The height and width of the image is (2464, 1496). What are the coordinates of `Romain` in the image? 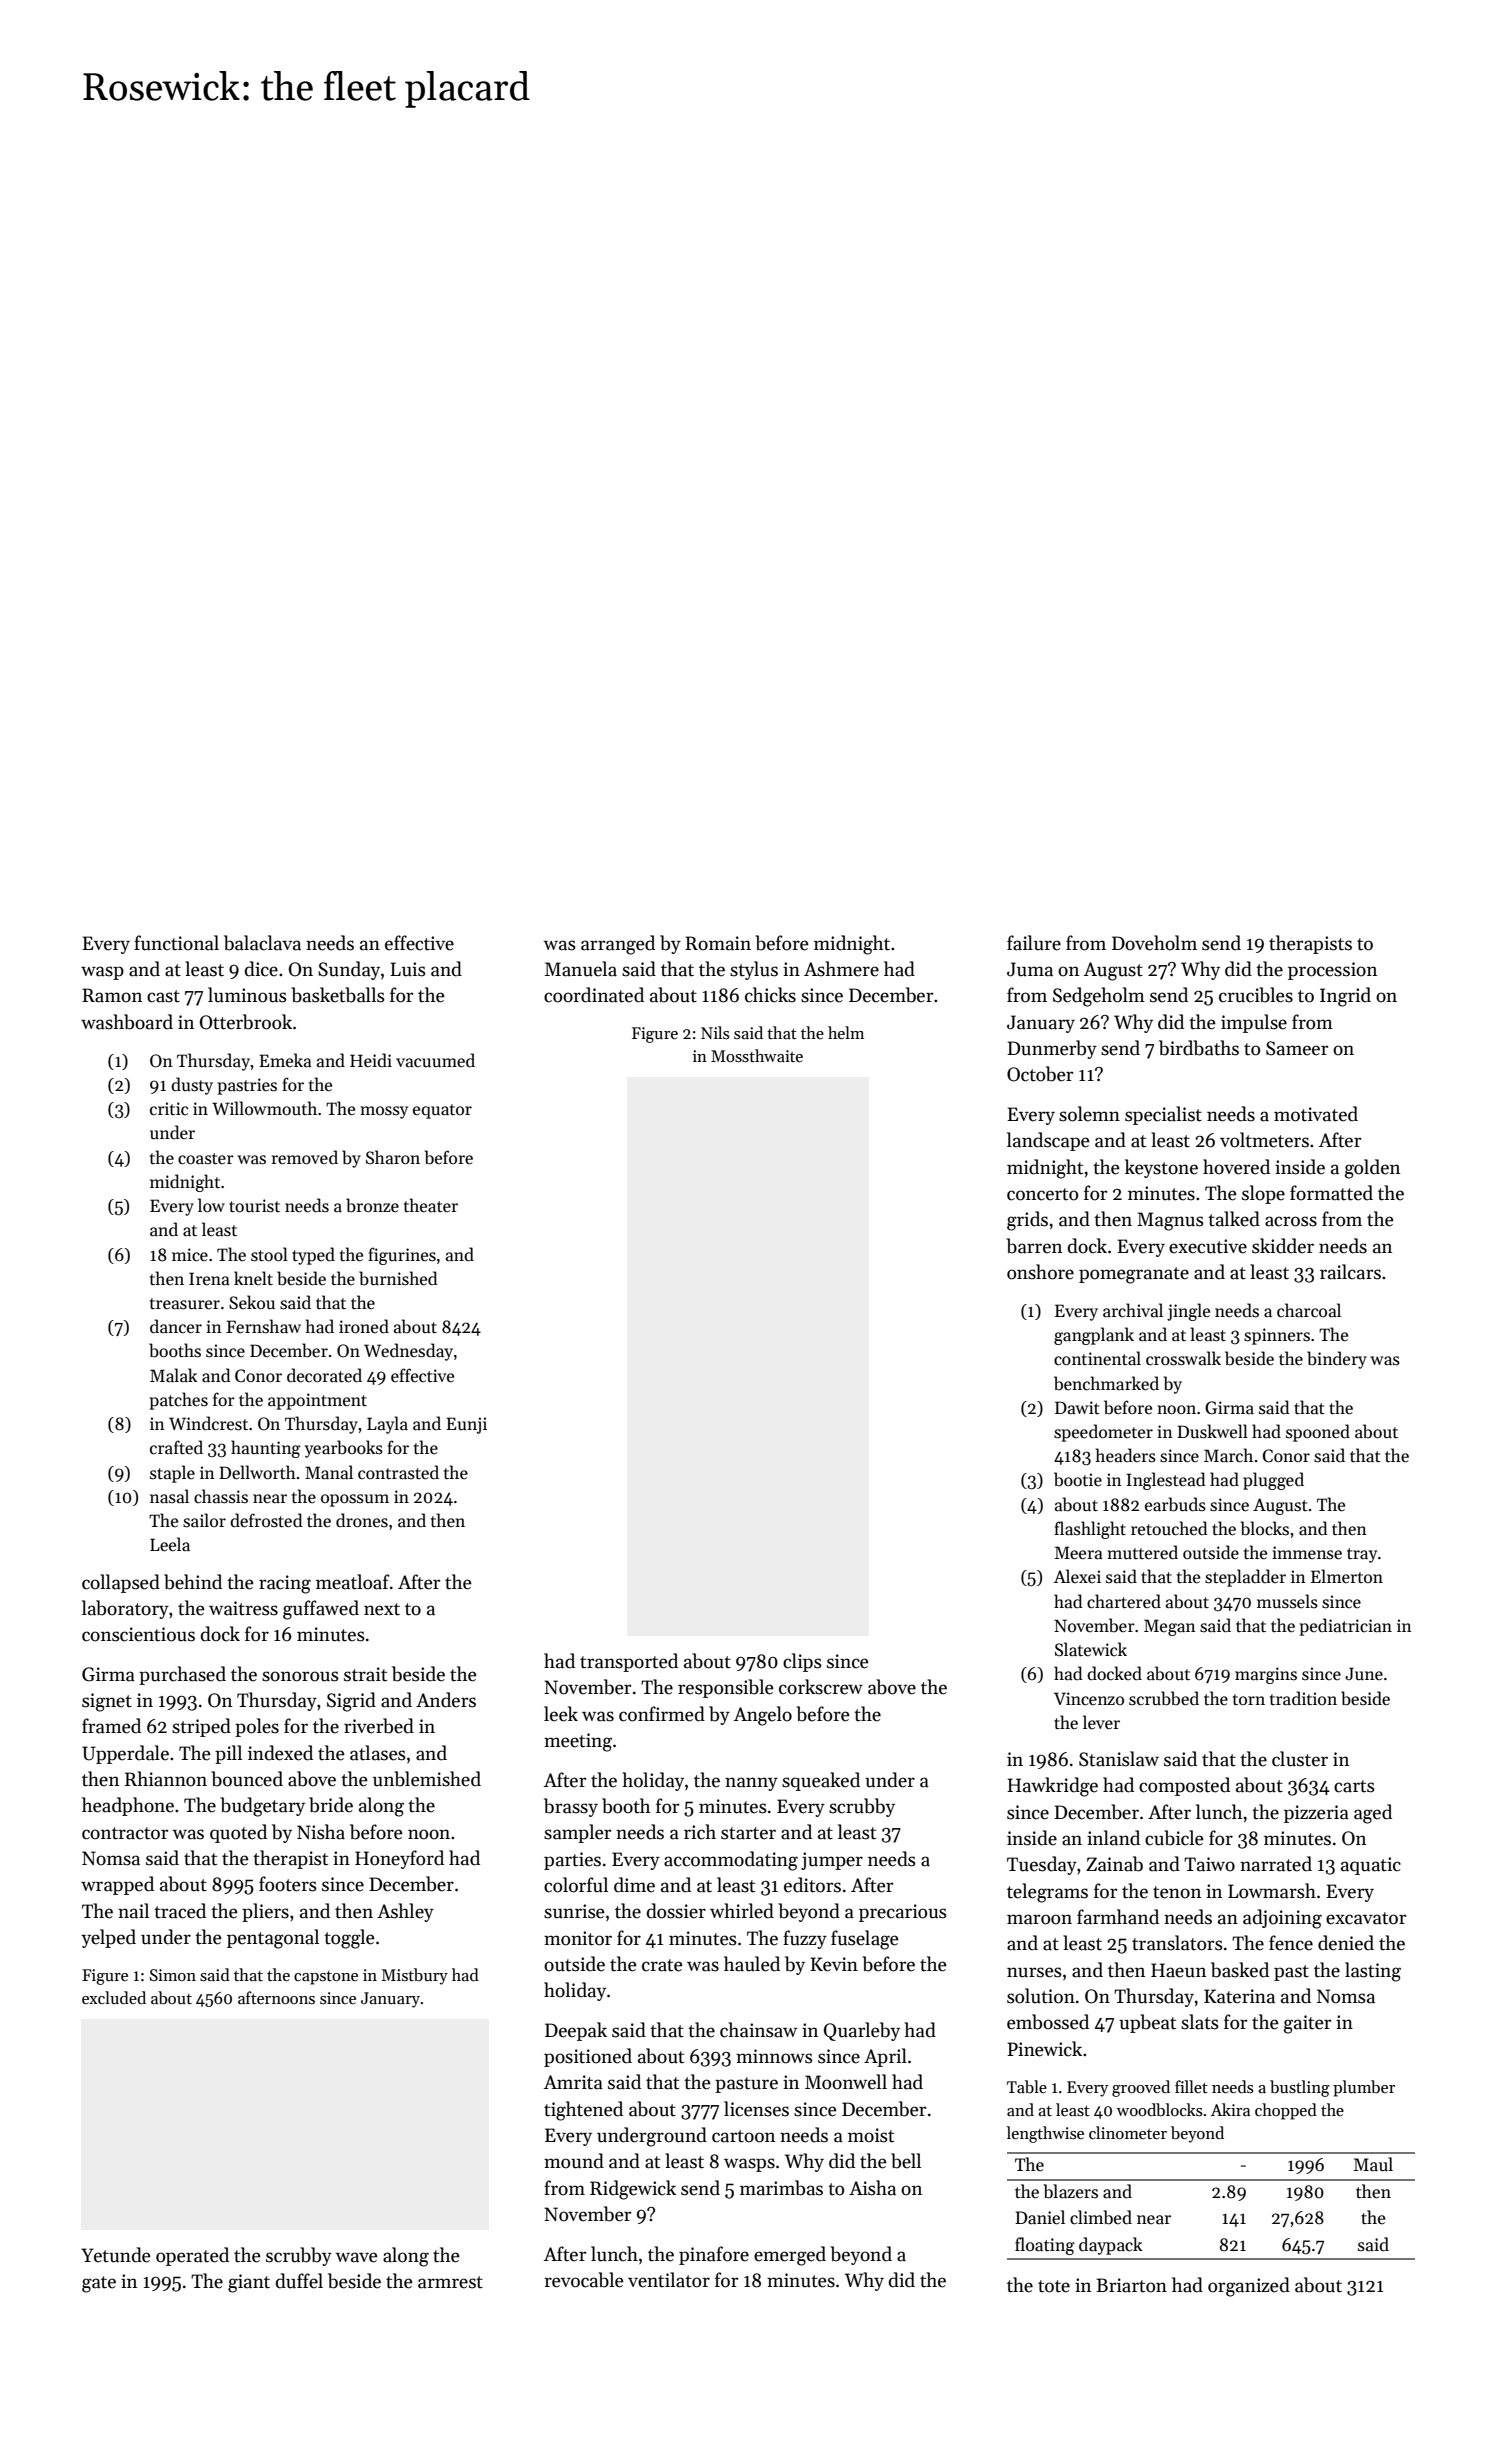 It's located at (718, 943).
